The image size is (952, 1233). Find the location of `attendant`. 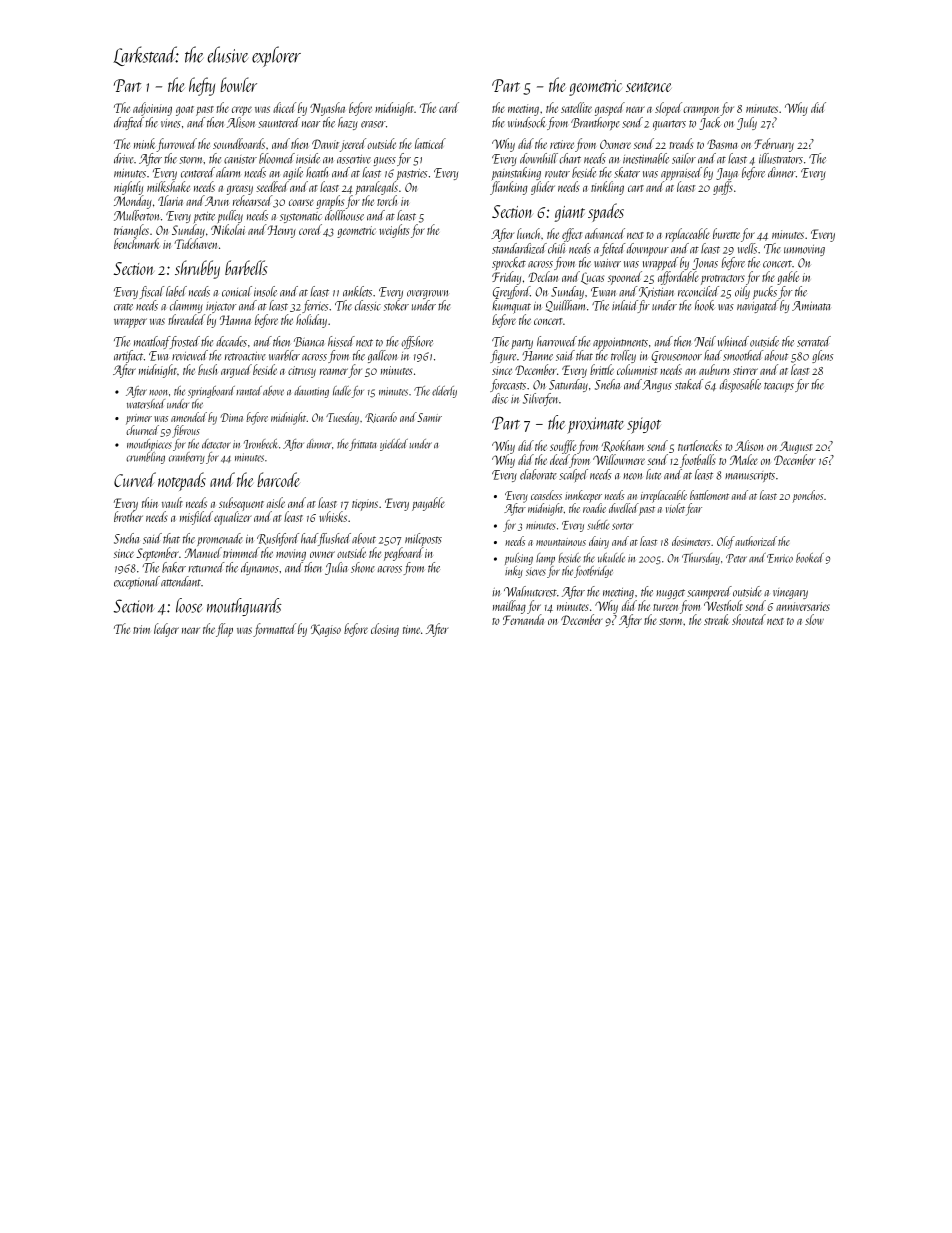

attendant is located at coordinates (181, 581).
